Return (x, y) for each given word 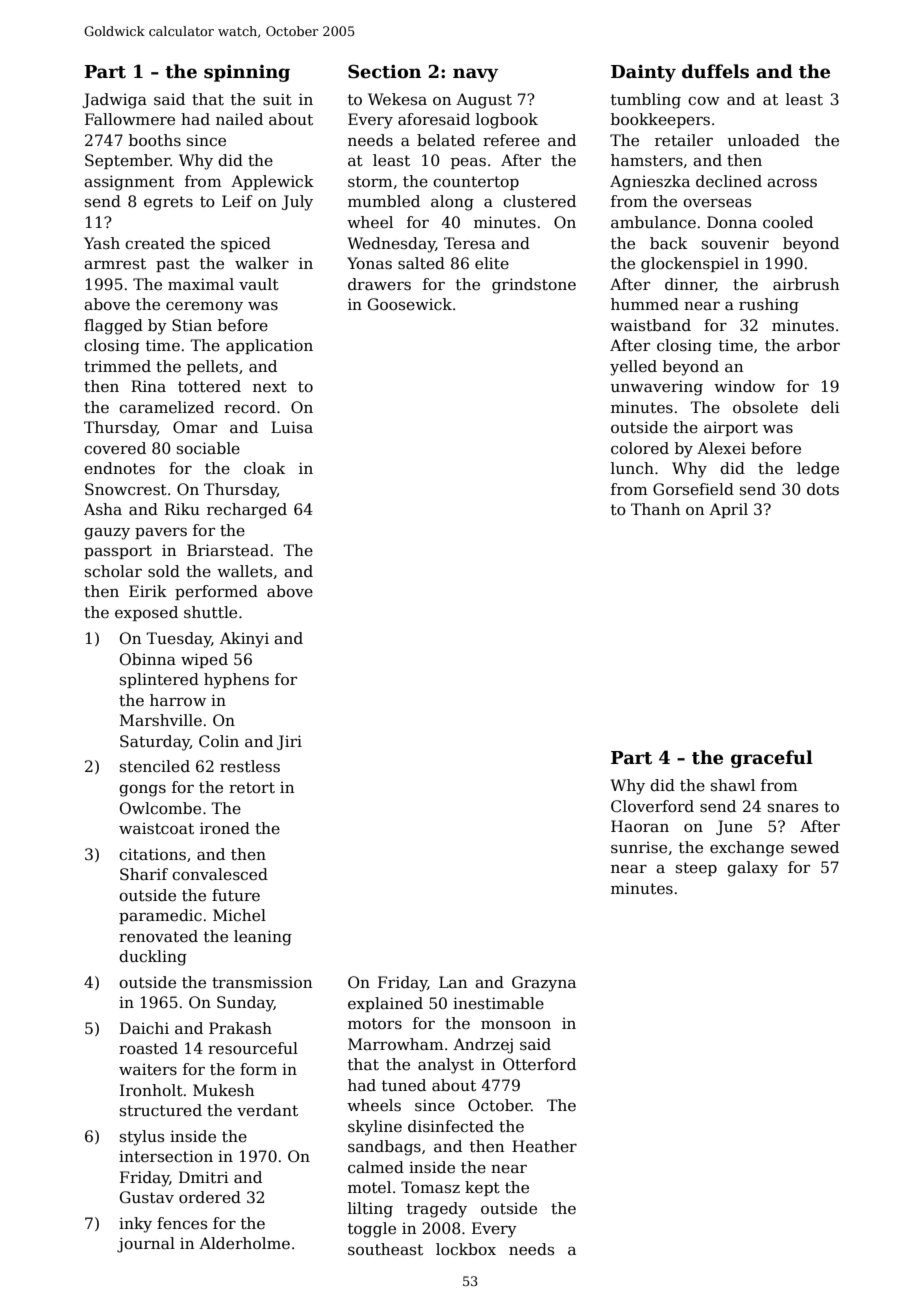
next (270, 386)
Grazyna (544, 984)
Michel (239, 915)
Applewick (272, 182)
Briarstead (228, 550)
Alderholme (244, 1243)
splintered (159, 680)
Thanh (655, 509)
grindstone (534, 286)
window (744, 386)
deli (825, 407)
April (728, 510)
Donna (732, 222)
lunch (632, 468)
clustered (539, 201)
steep (696, 869)
